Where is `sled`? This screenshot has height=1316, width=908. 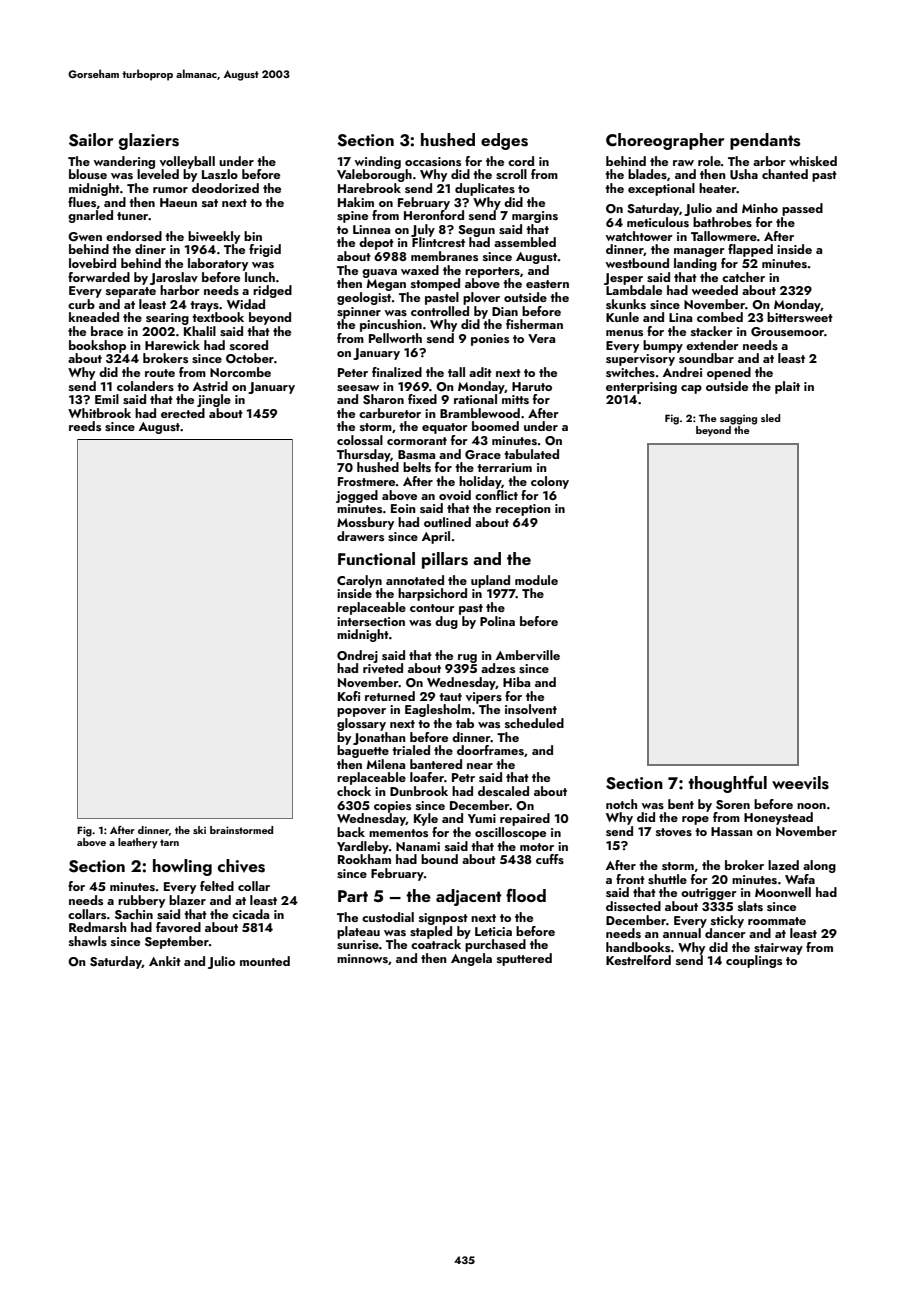 sled is located at coordinates (770, 418).
